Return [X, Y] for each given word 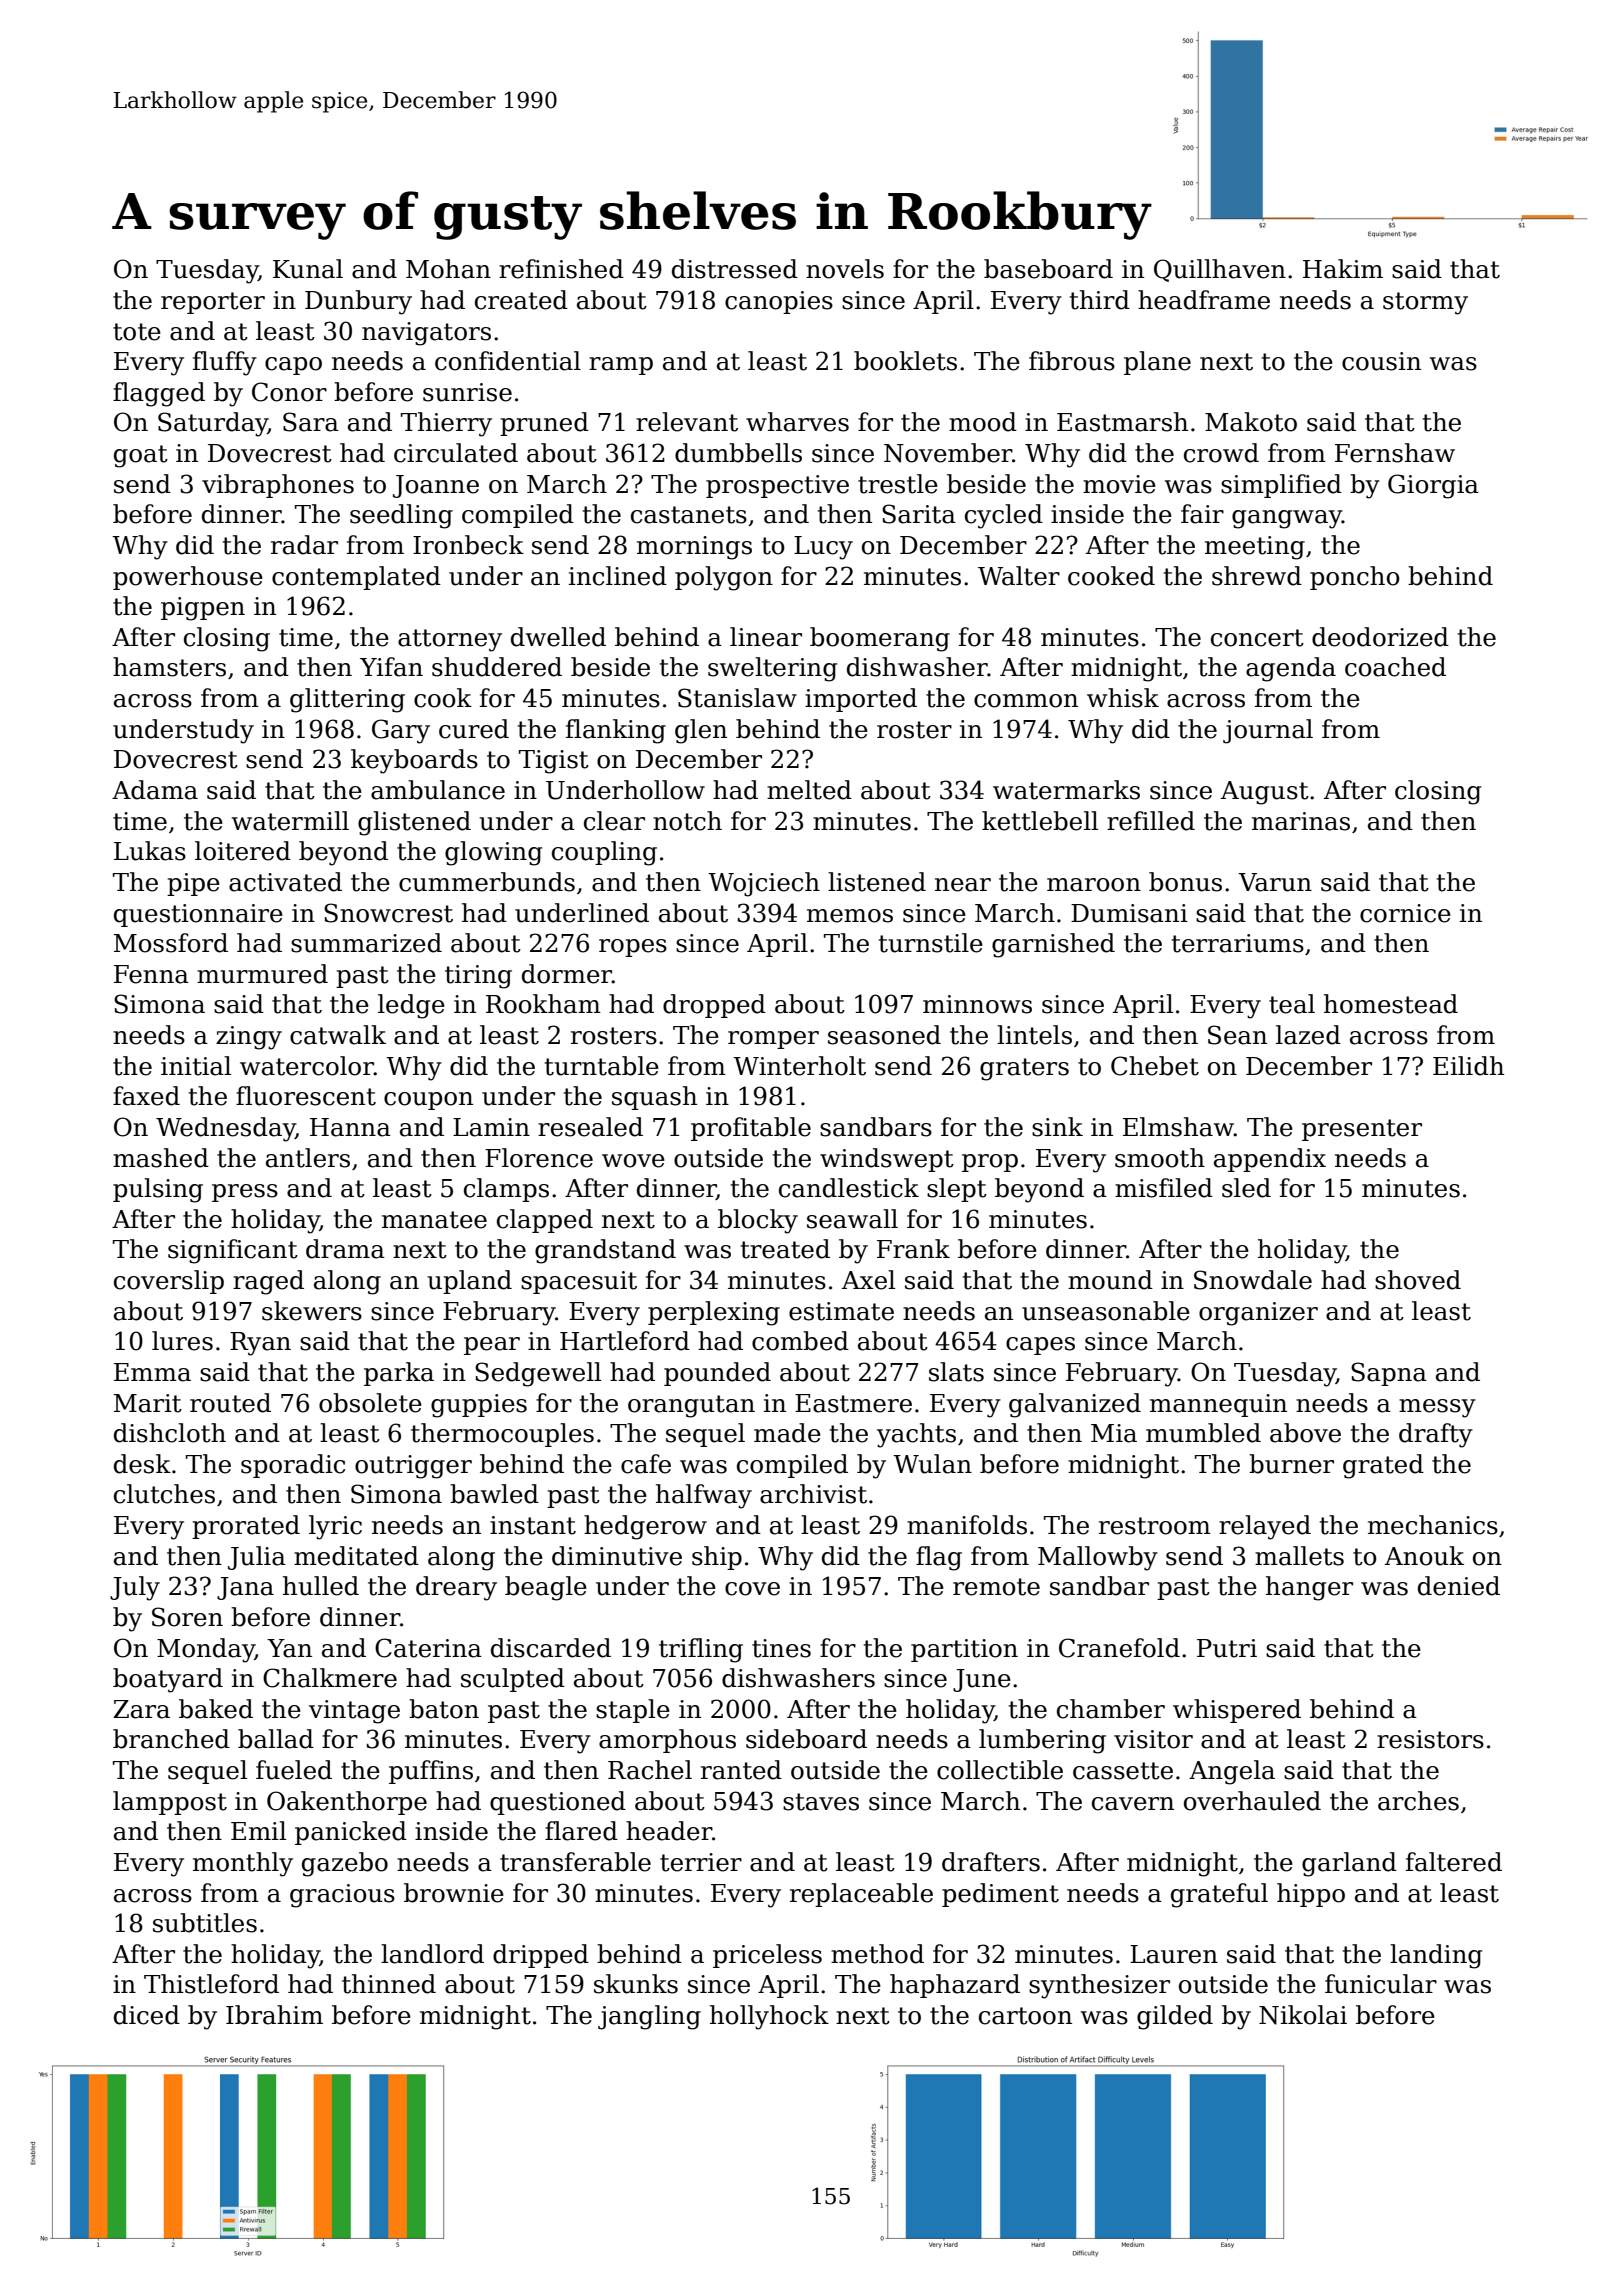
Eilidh [1468, 1066]
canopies [779, 302]
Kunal [308, 269]
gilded [1175, 2017]
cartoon [1025, 2016]
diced [147, 2015]
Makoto [1251, 422]
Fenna [151, 974]
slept [957, 1190]
